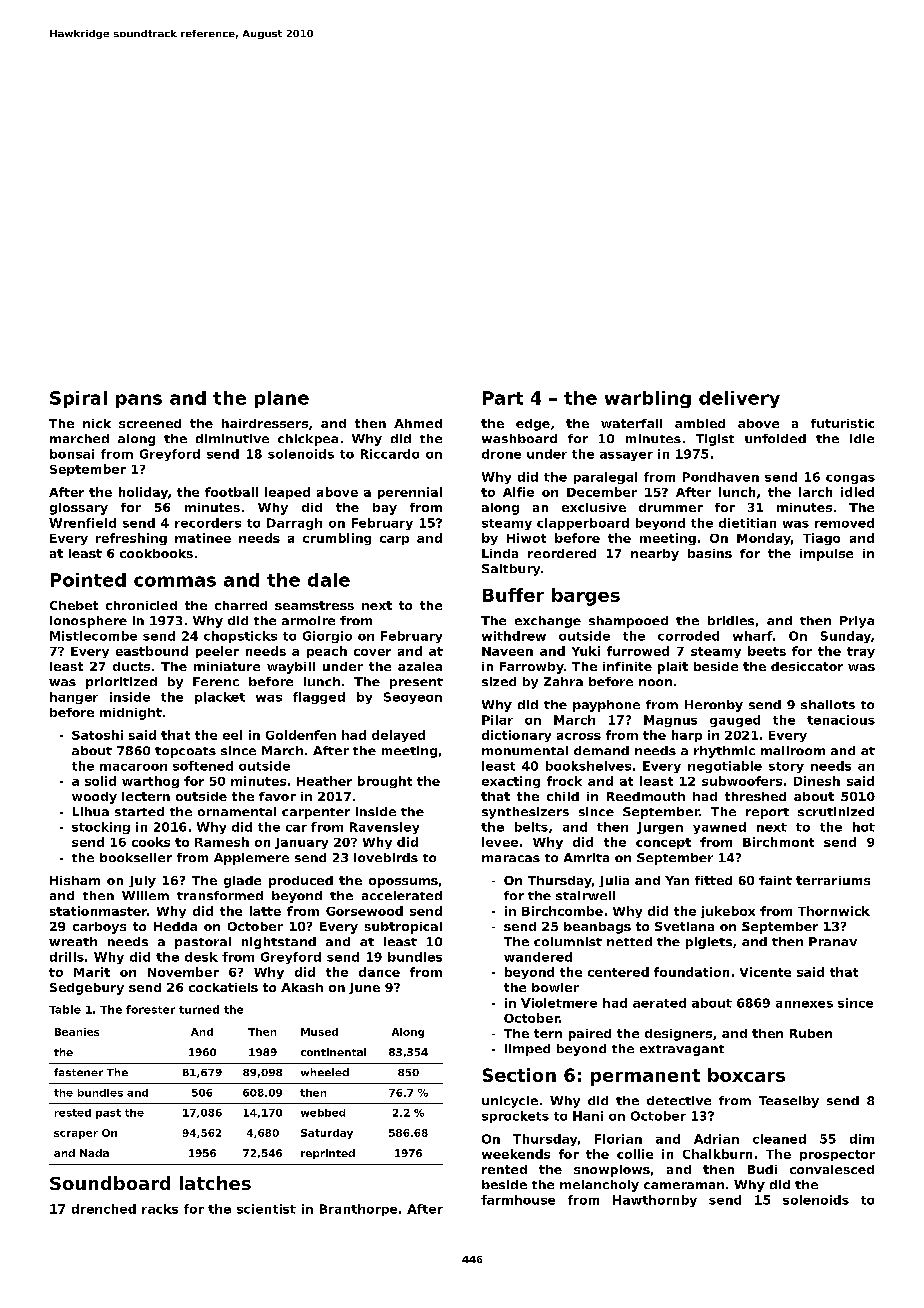 The width and height of the image is (924, 1308). I want to click on screened, so click(150, 423).
